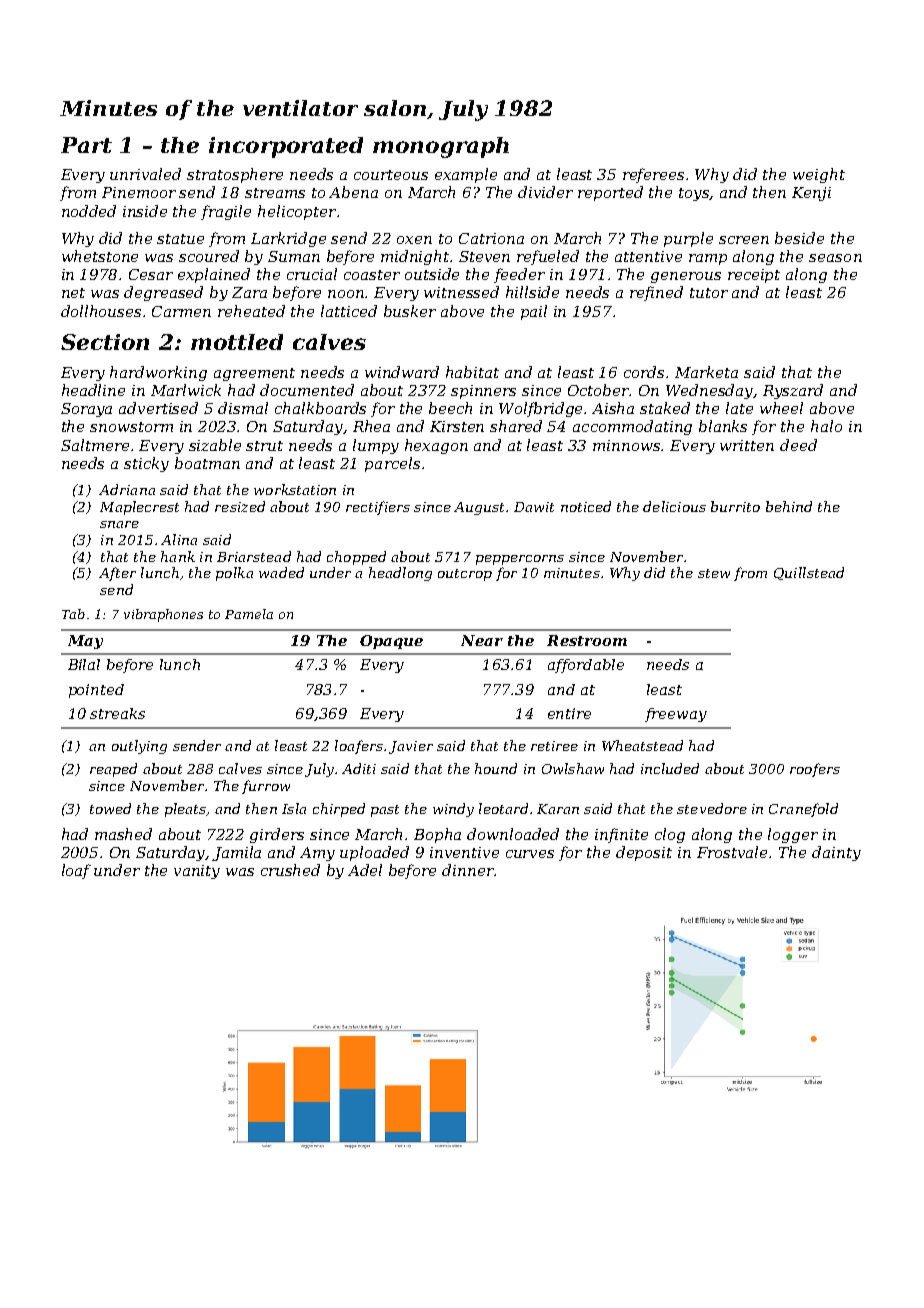 The width and height of the image is (924, 1308). I want to click on weight, so click(819, 175).
